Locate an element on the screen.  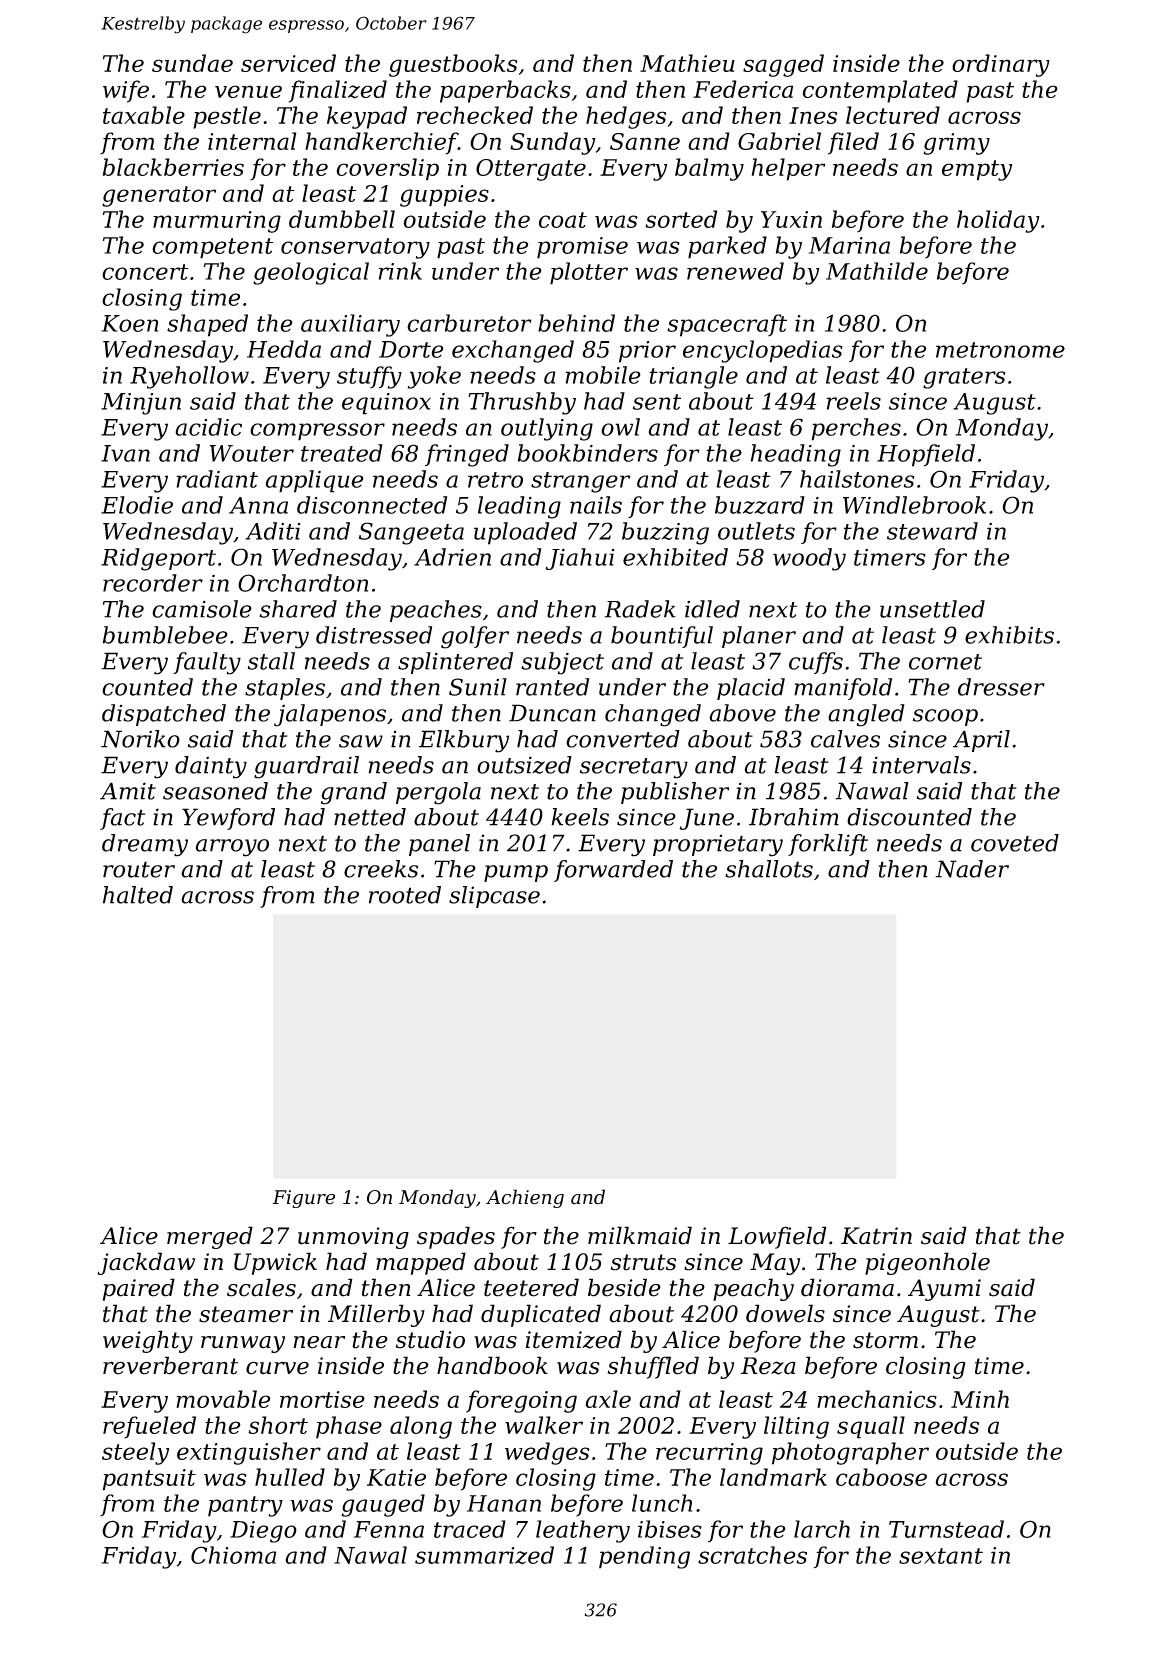
Achieng is located at coordinates (525, 1198).
